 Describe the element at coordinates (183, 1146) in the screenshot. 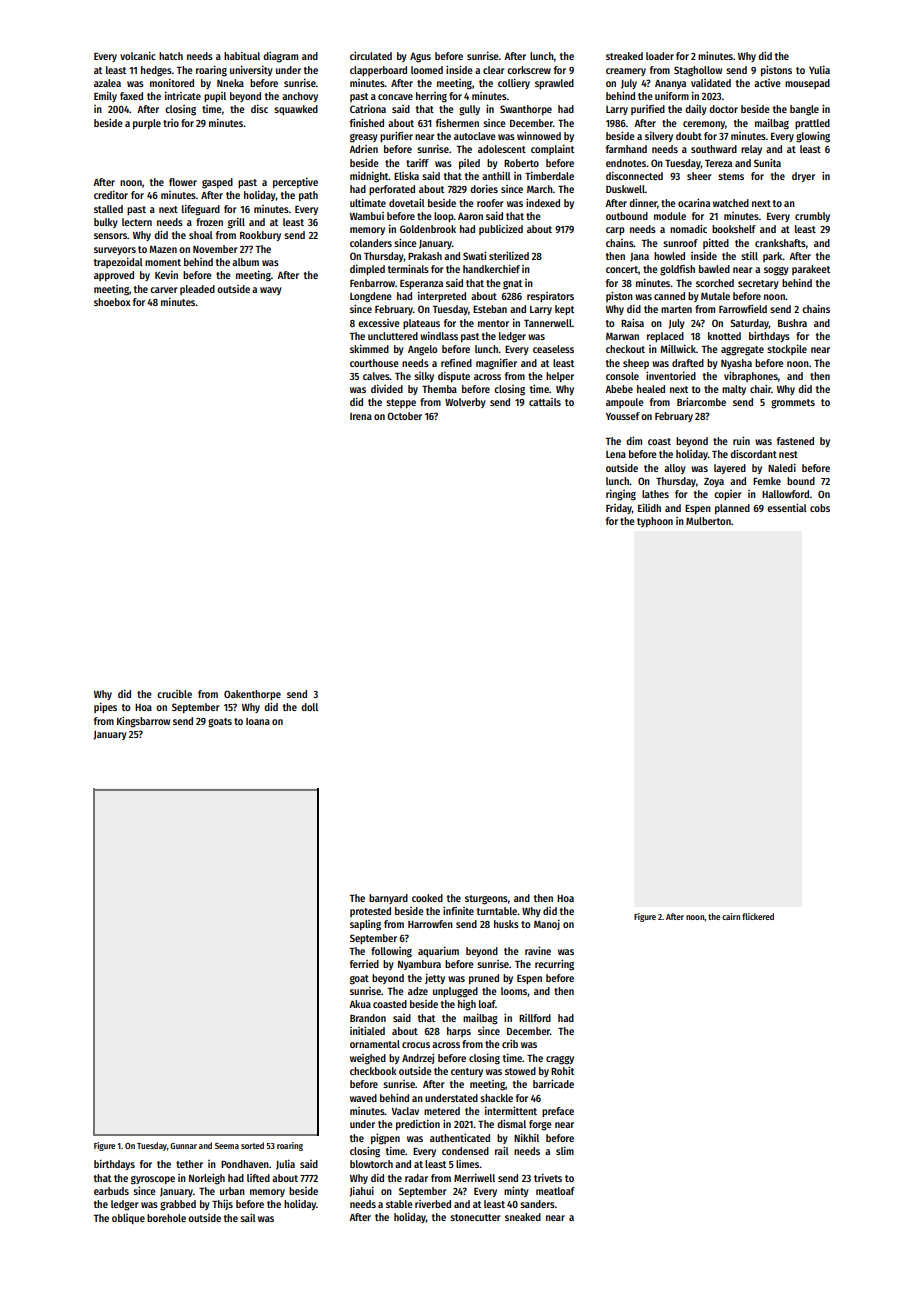

I see `Gunnar` at that location.
